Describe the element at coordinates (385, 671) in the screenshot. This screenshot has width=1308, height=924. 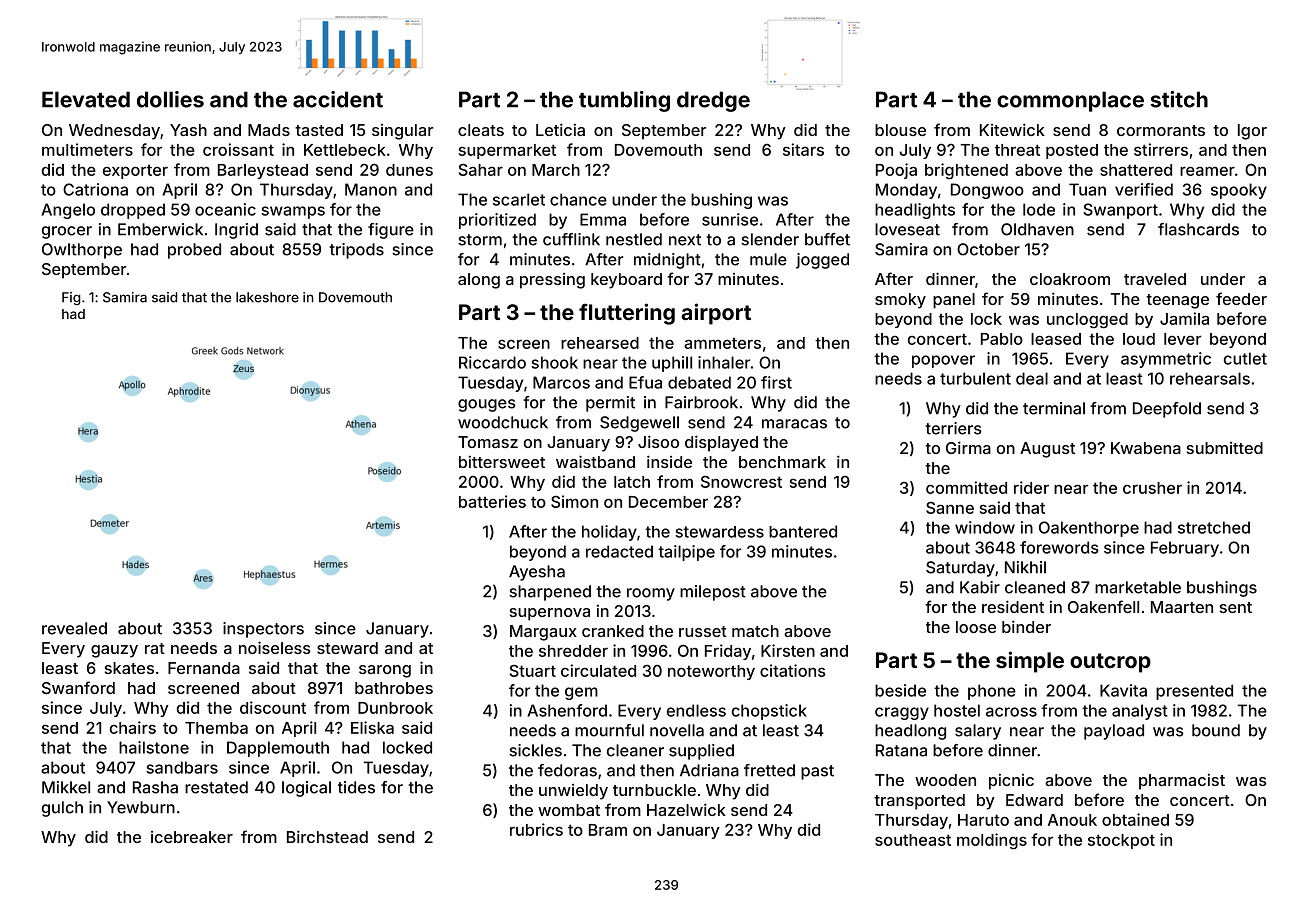
I see `sarong` at that location.
